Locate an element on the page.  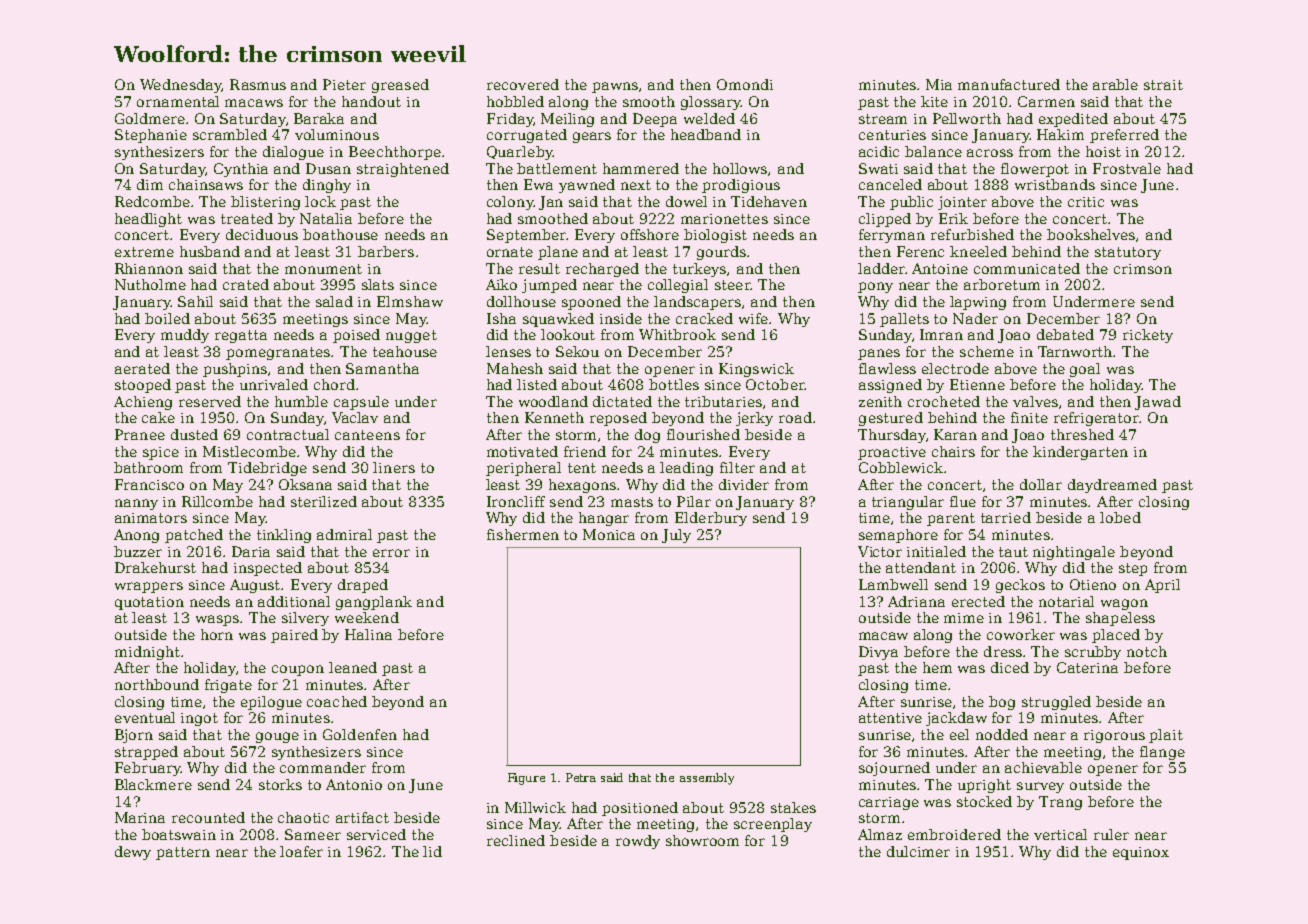
sterilized is located at coordinates (324, 501).
